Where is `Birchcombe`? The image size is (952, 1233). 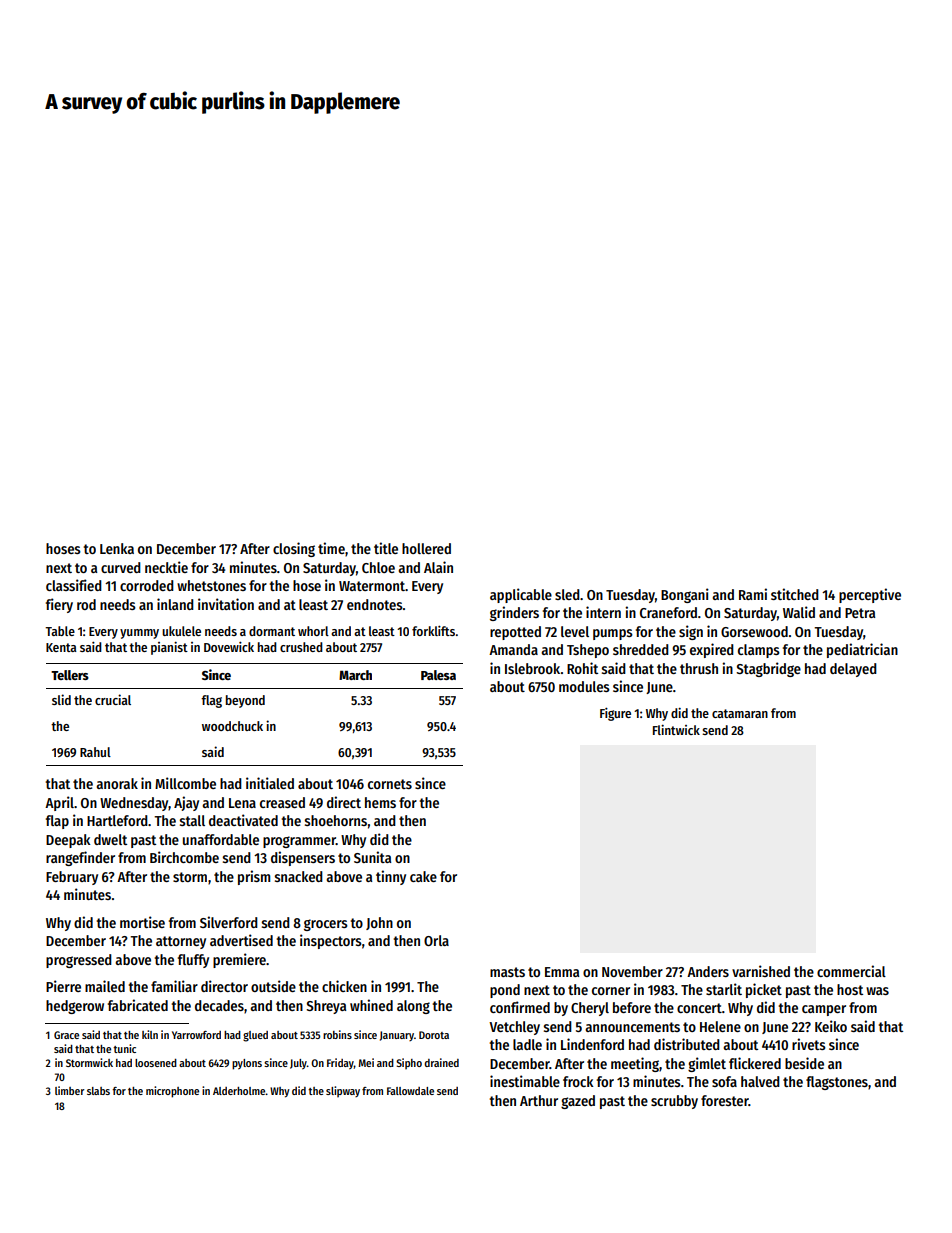 Birchcombe is located at coordinates (184, 857).
